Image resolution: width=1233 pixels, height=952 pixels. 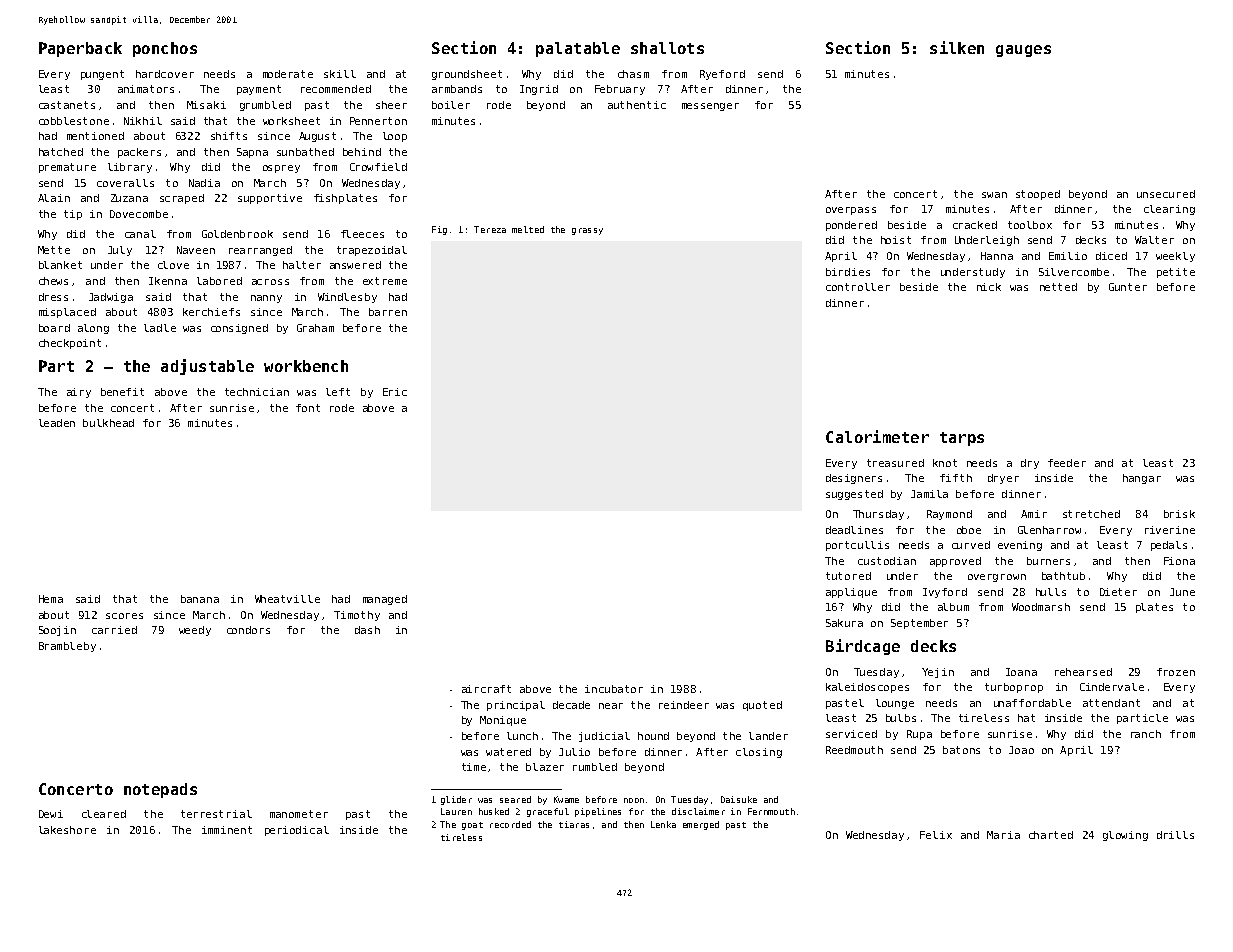 I want to click on incubator, so click(x=614, y=689).
